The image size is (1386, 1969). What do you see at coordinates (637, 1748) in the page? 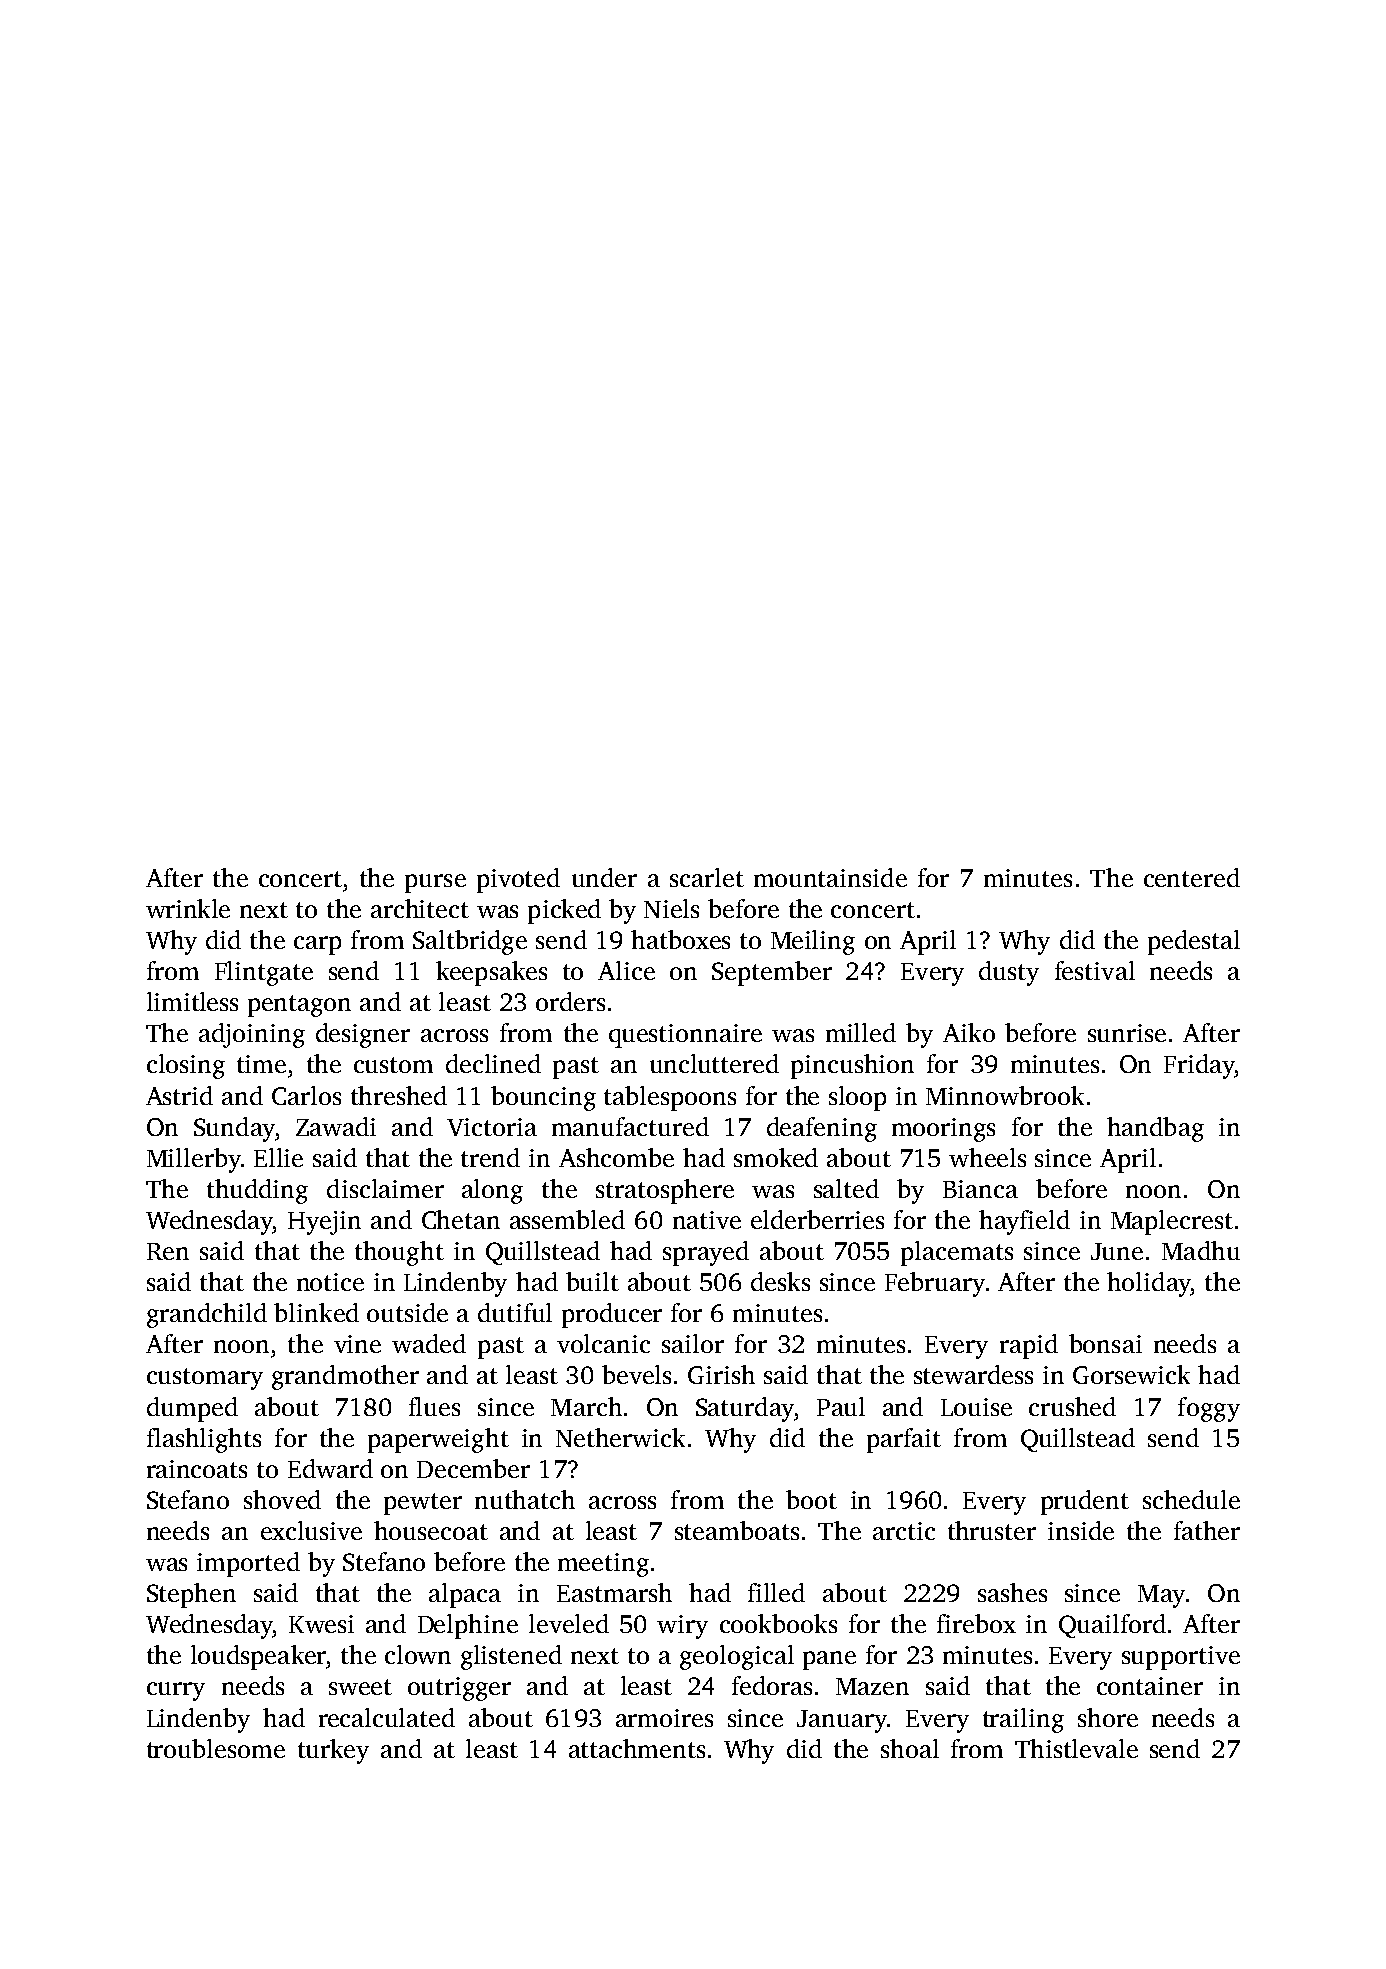
I see `attachments` at bounding box center [637, 1748].
